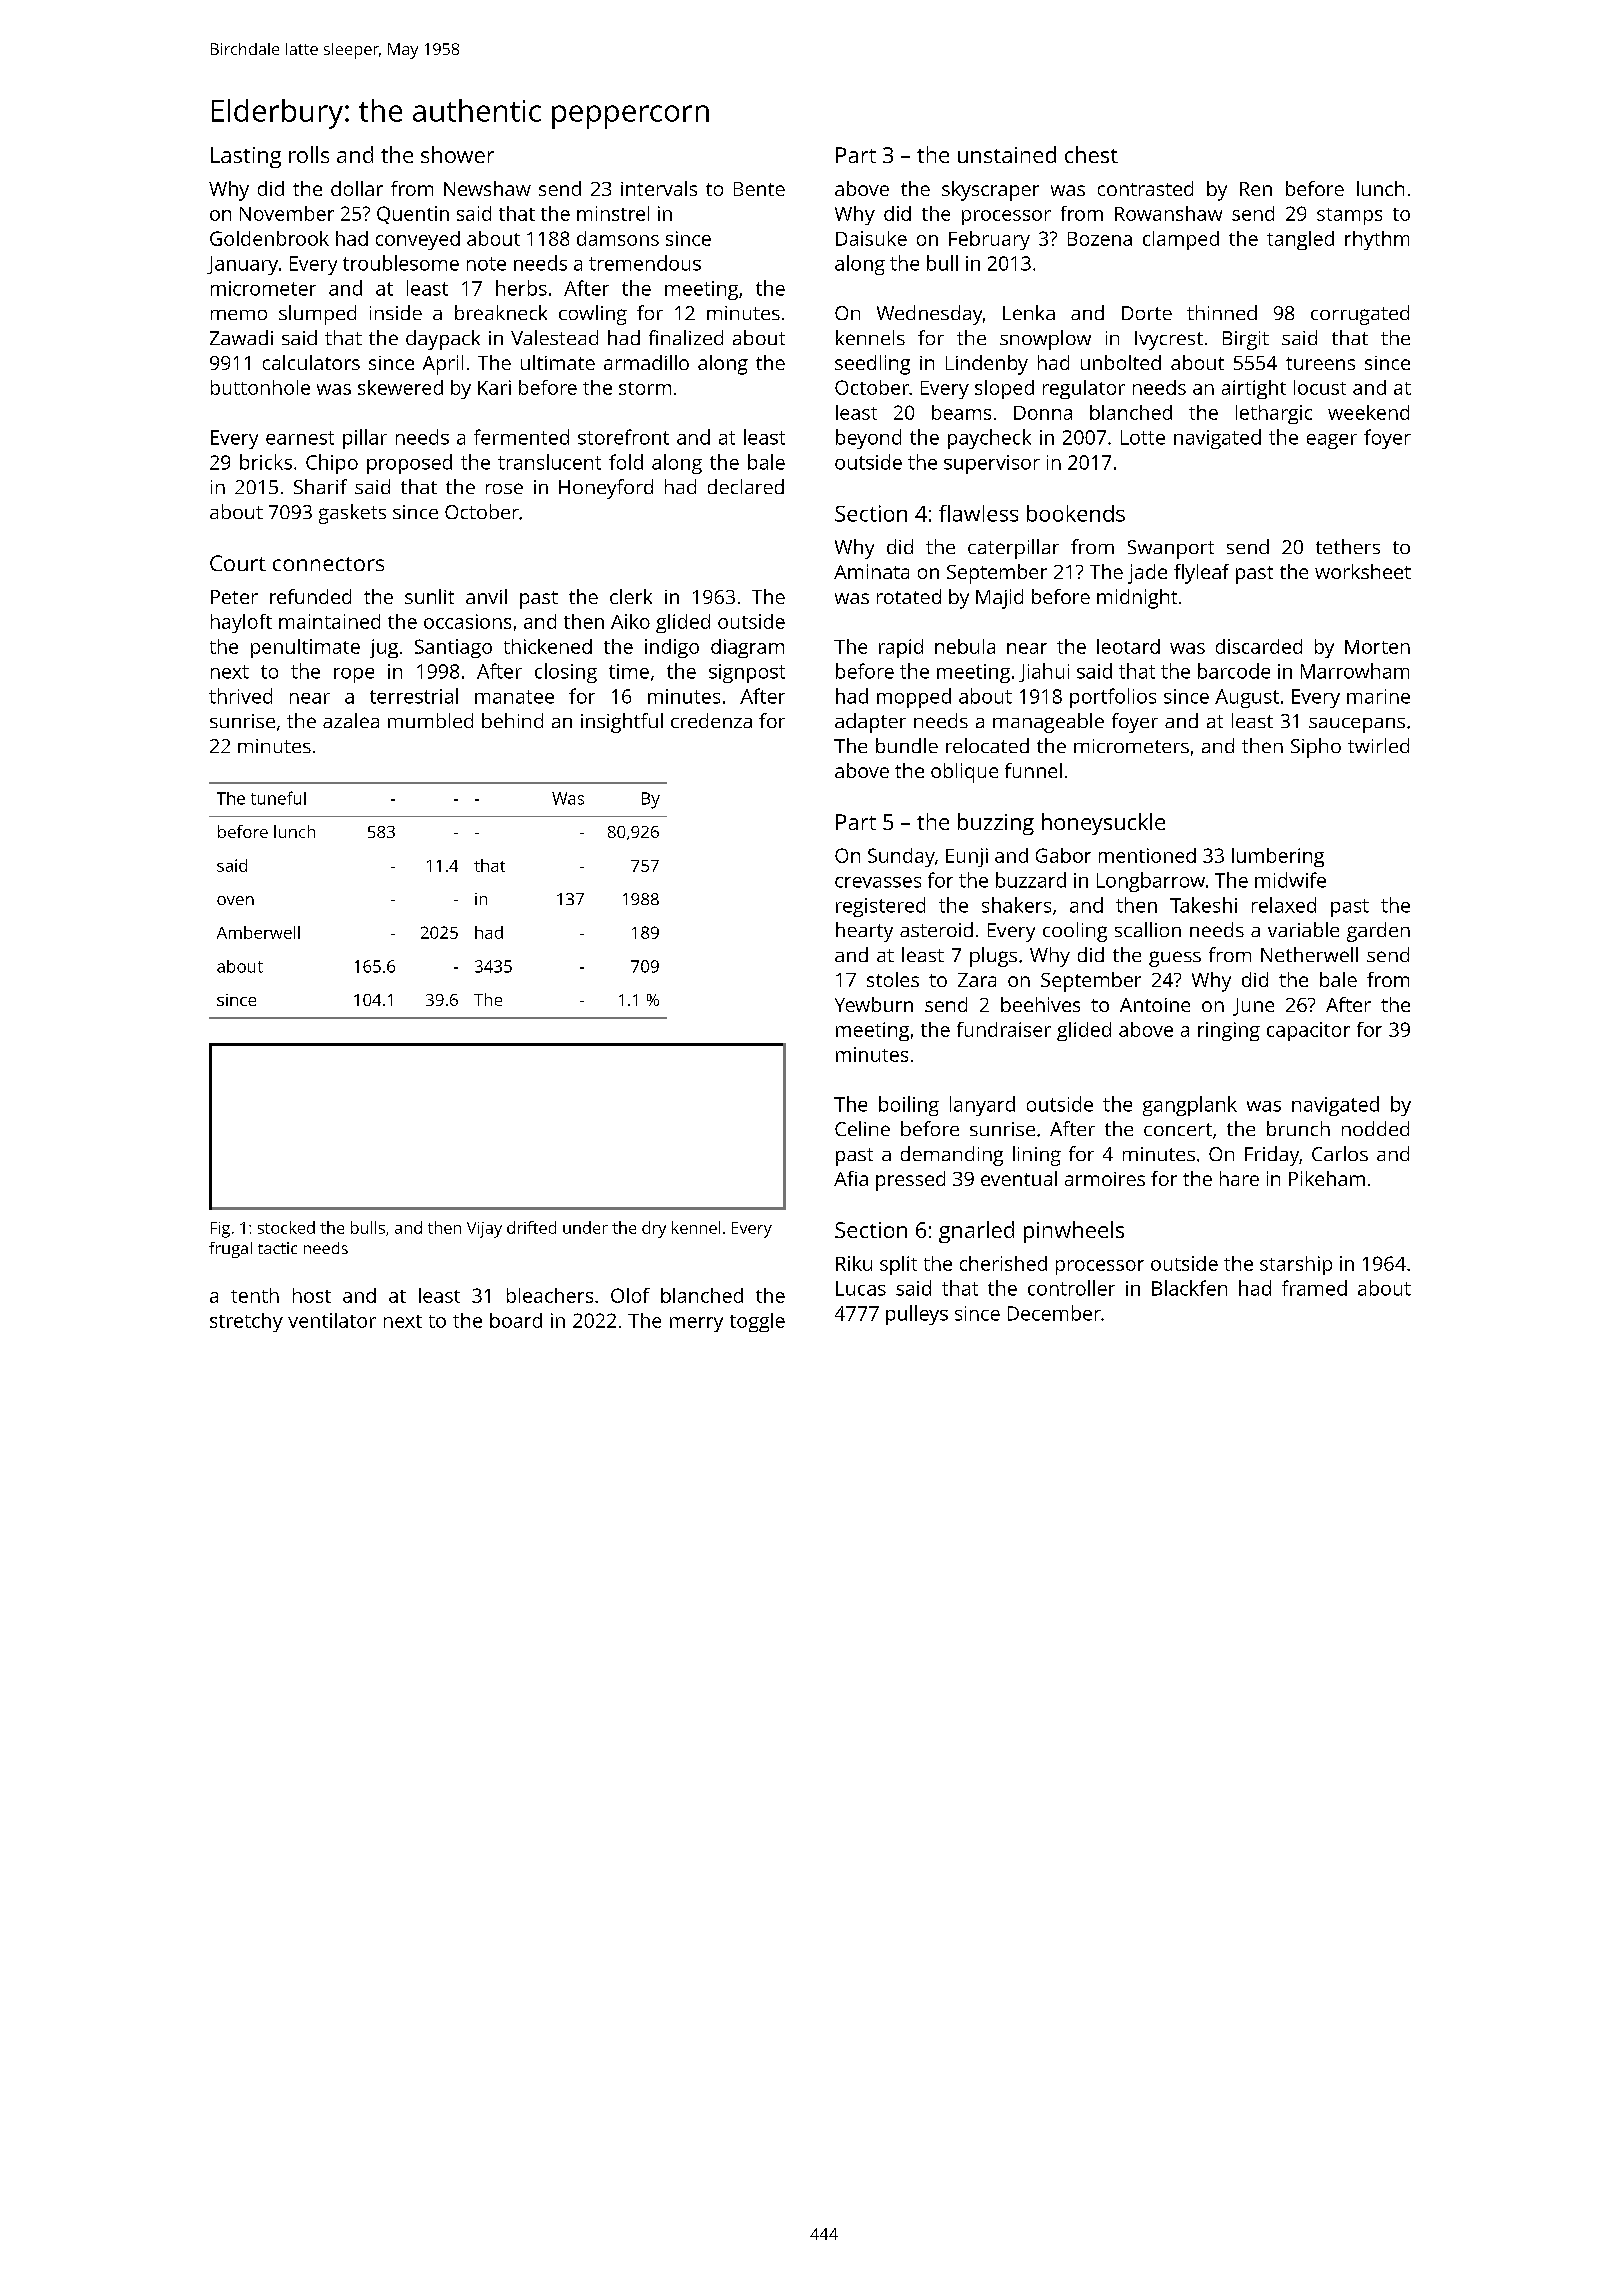 This screenshot has height=2292, width=1620. I want to click on lumbering, so click(1278, 857).
